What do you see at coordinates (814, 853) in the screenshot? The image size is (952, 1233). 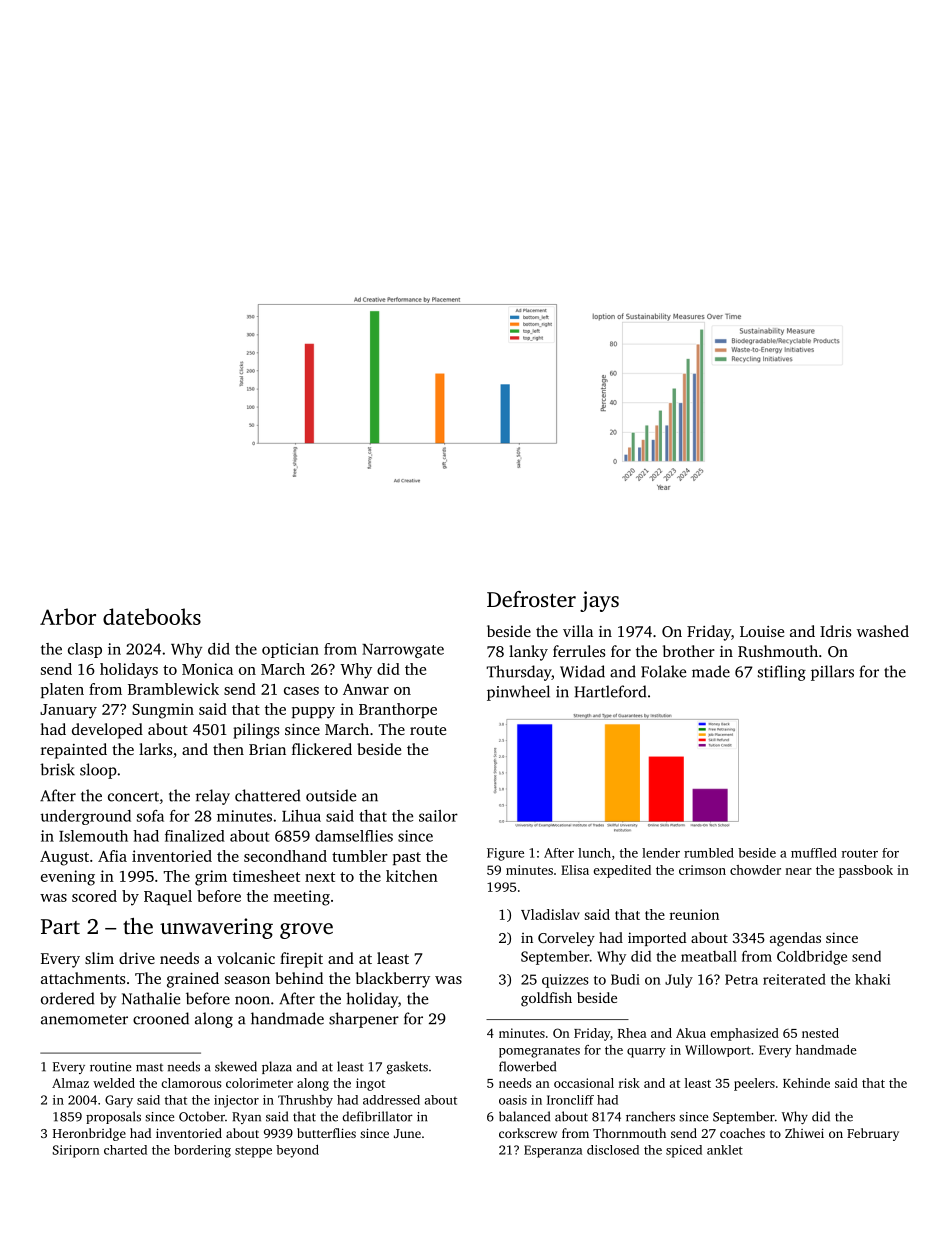 I see `muffled` at bounding box center [814, 853].
